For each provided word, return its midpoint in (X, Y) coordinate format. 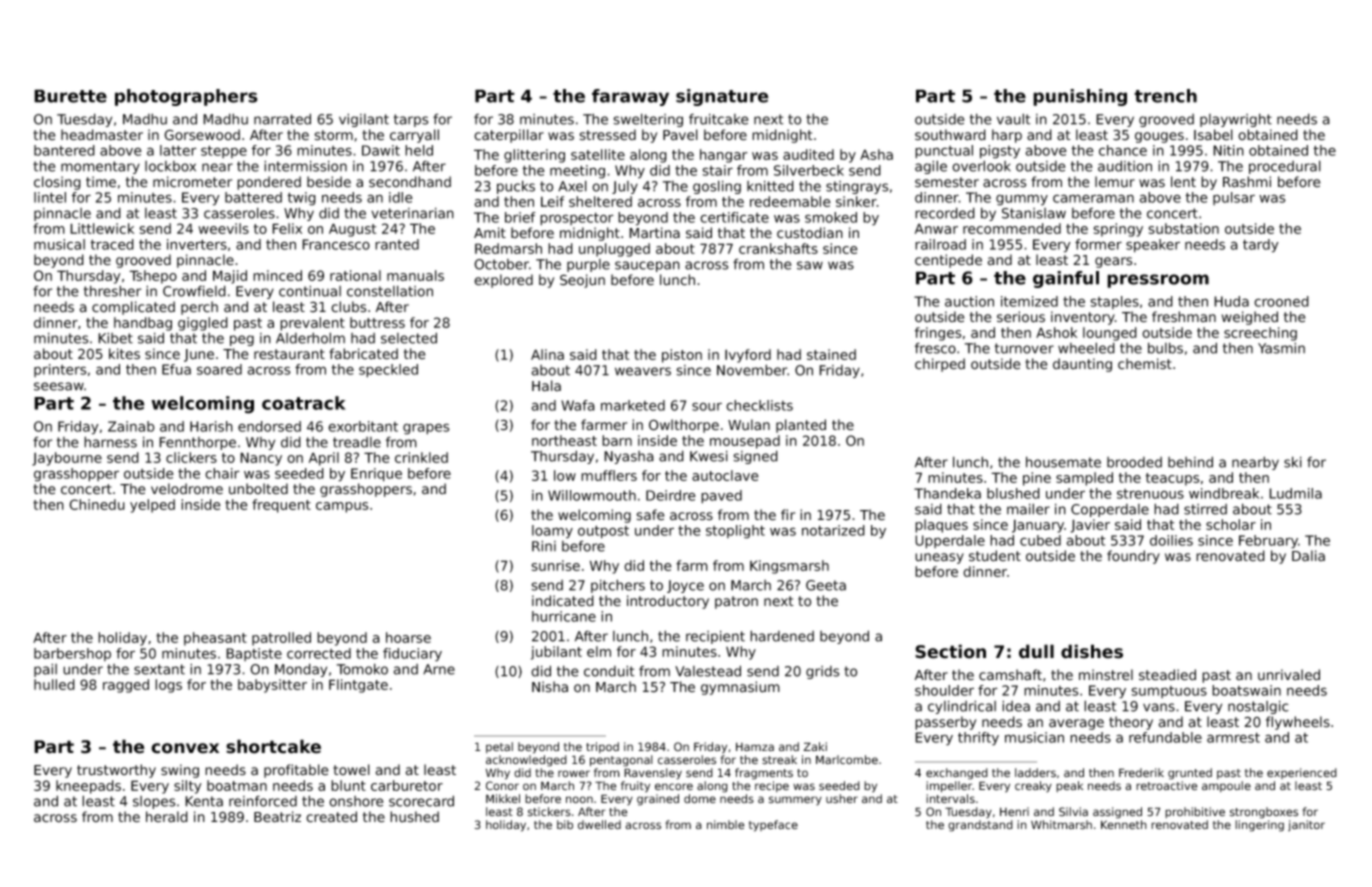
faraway (630, 97)
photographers (186, 97)
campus (342, 507)
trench (1165, 96)
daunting (1082, 365)
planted (801, 426)
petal (499, 747)
